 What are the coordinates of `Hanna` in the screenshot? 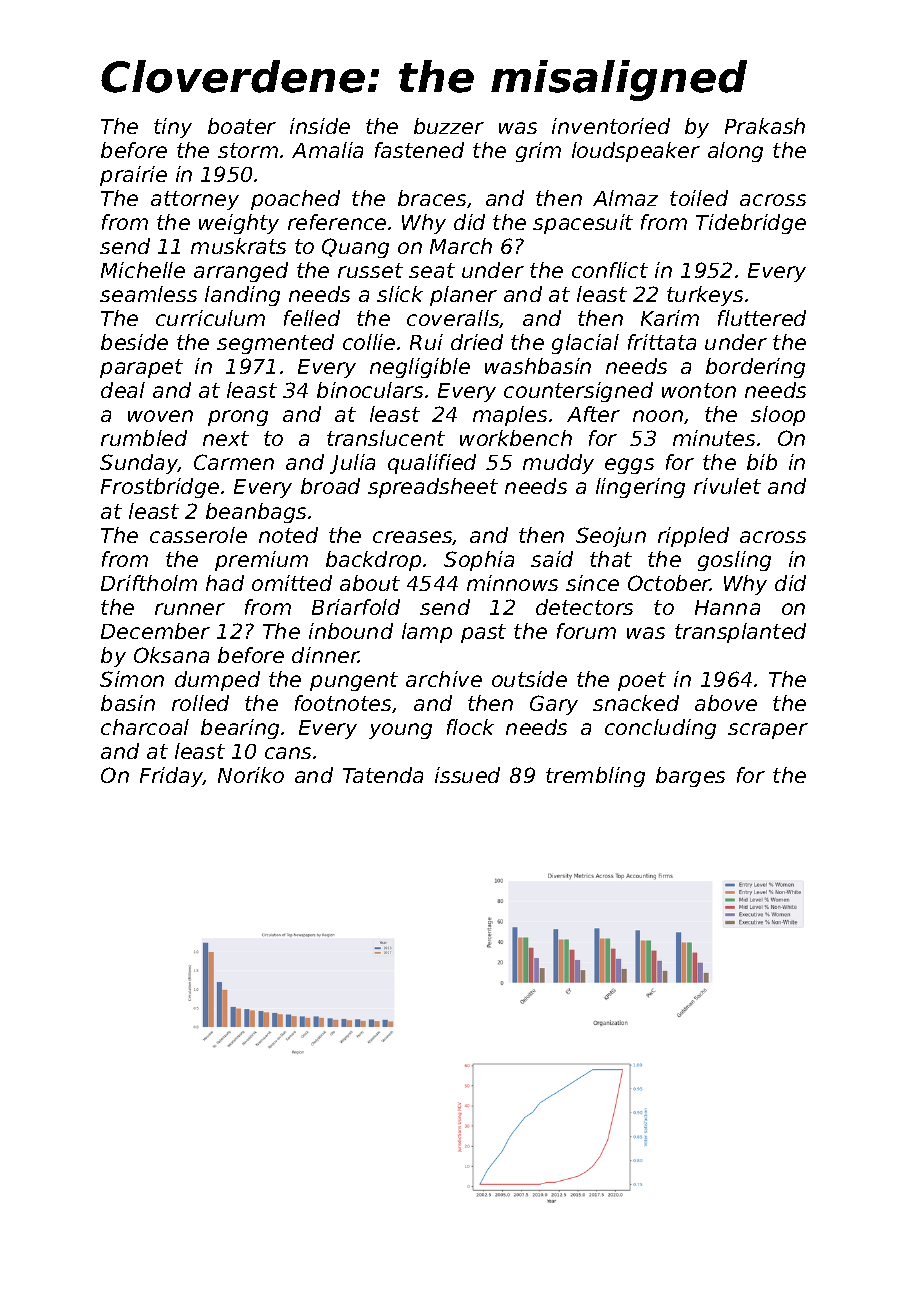 It's located at (727, 607).
